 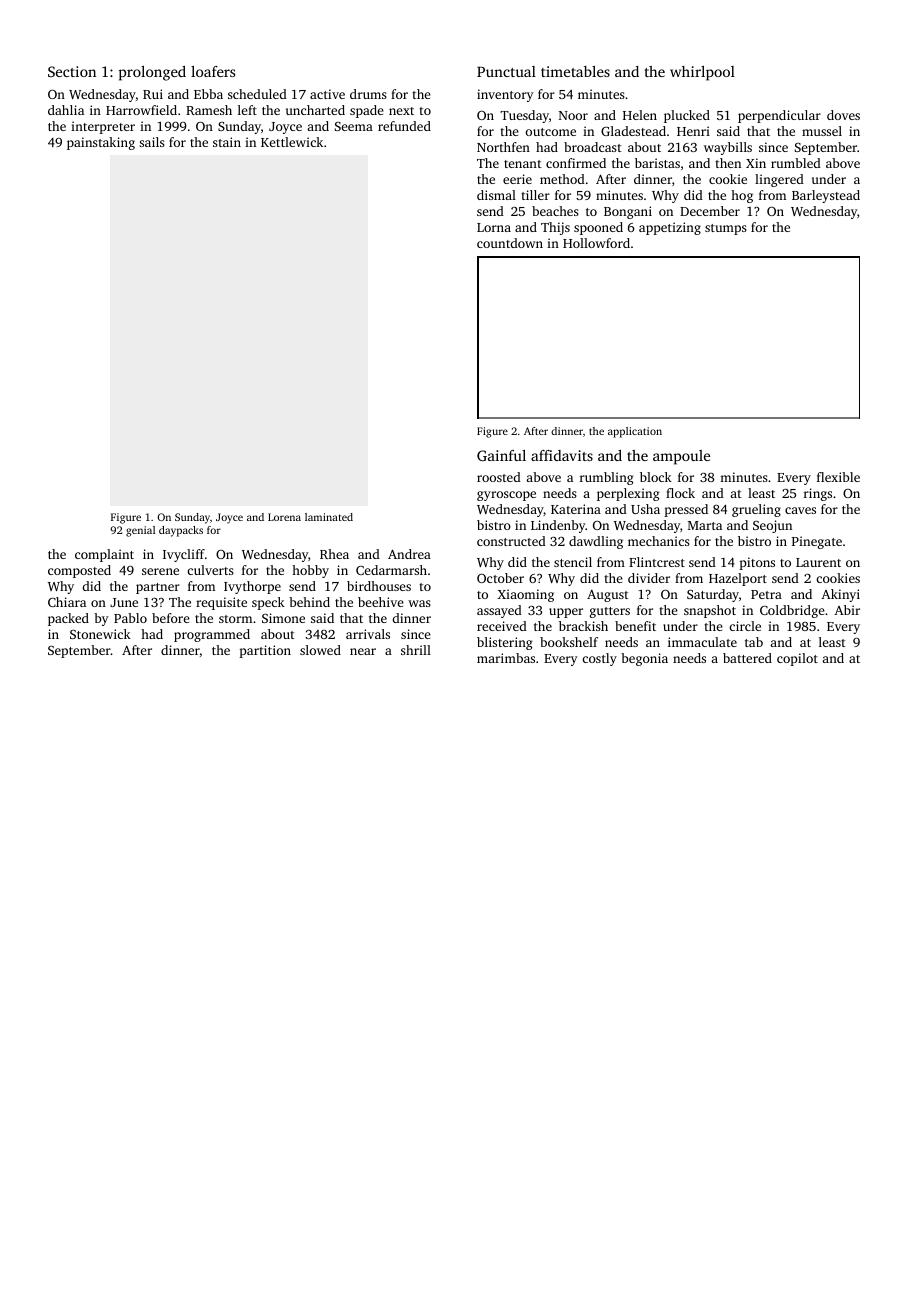 I want to click on countdown, so click(x=510, y=243).
